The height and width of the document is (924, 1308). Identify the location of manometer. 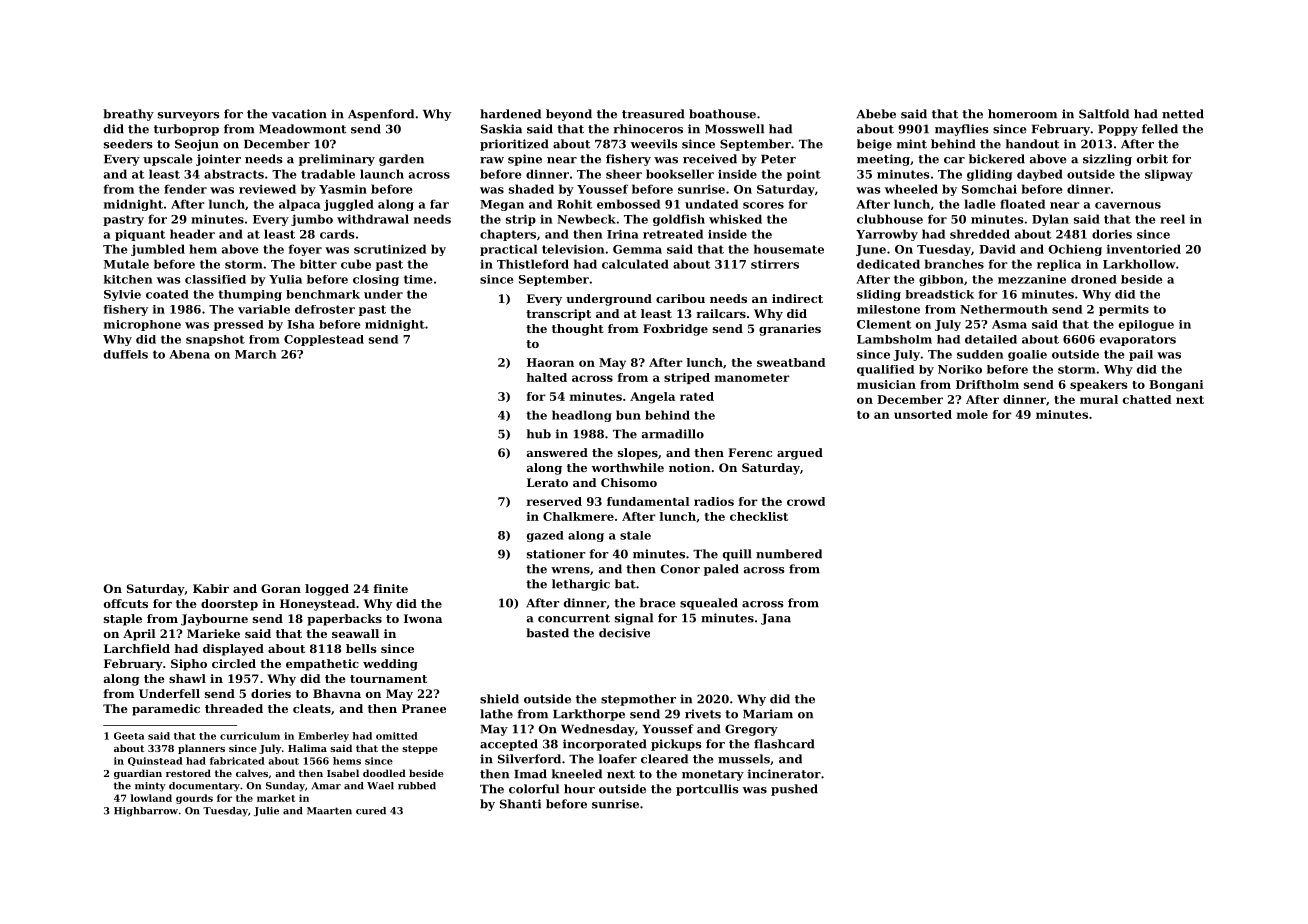
(752, 378).
